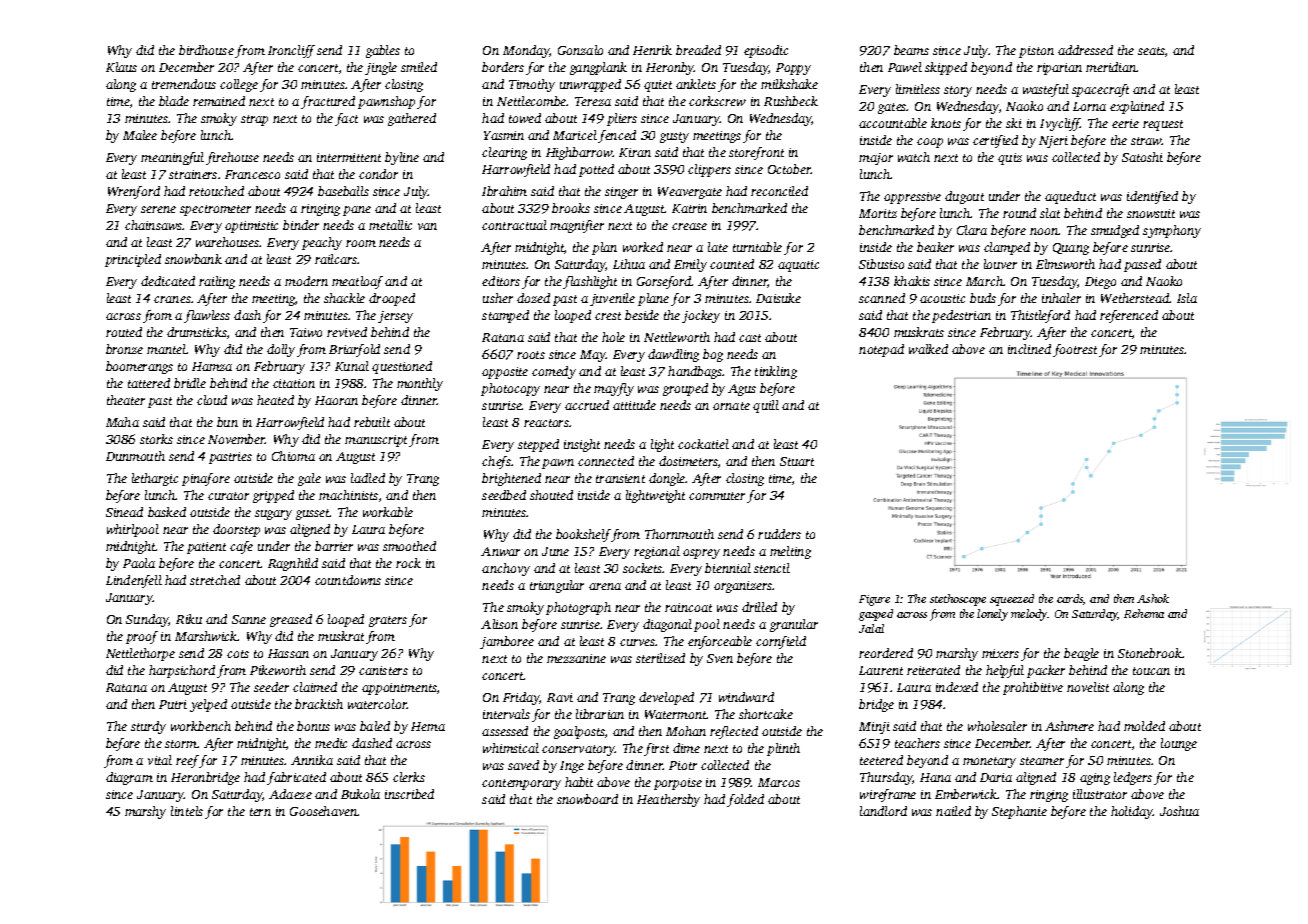  I want to click on footrest, so click(1075, 350).
